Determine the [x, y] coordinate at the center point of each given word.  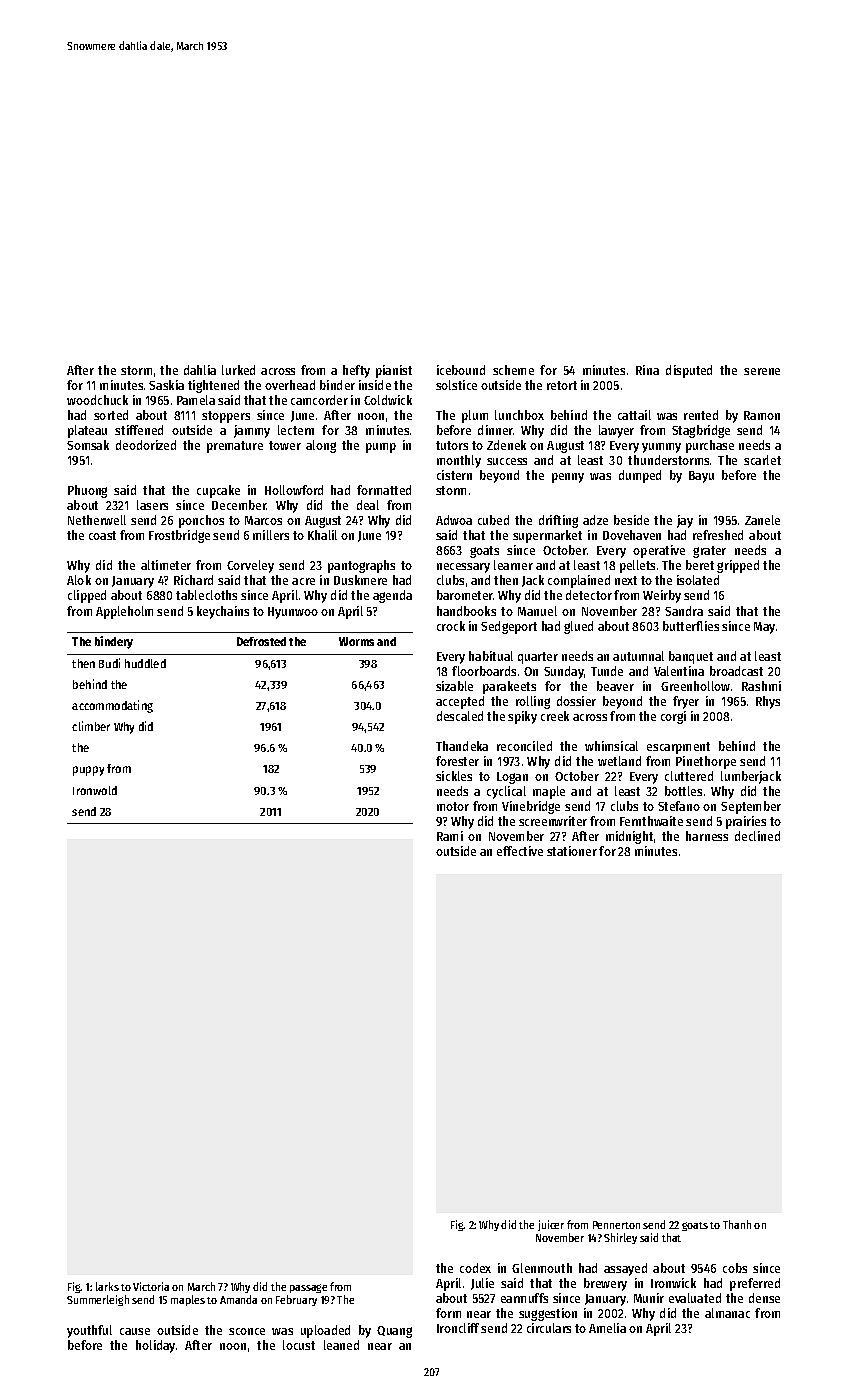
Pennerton [616, 1225]
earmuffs [524, 1298]
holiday [155, 1346]
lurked [238, 370]
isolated [698, 580]
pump [381, 448]
